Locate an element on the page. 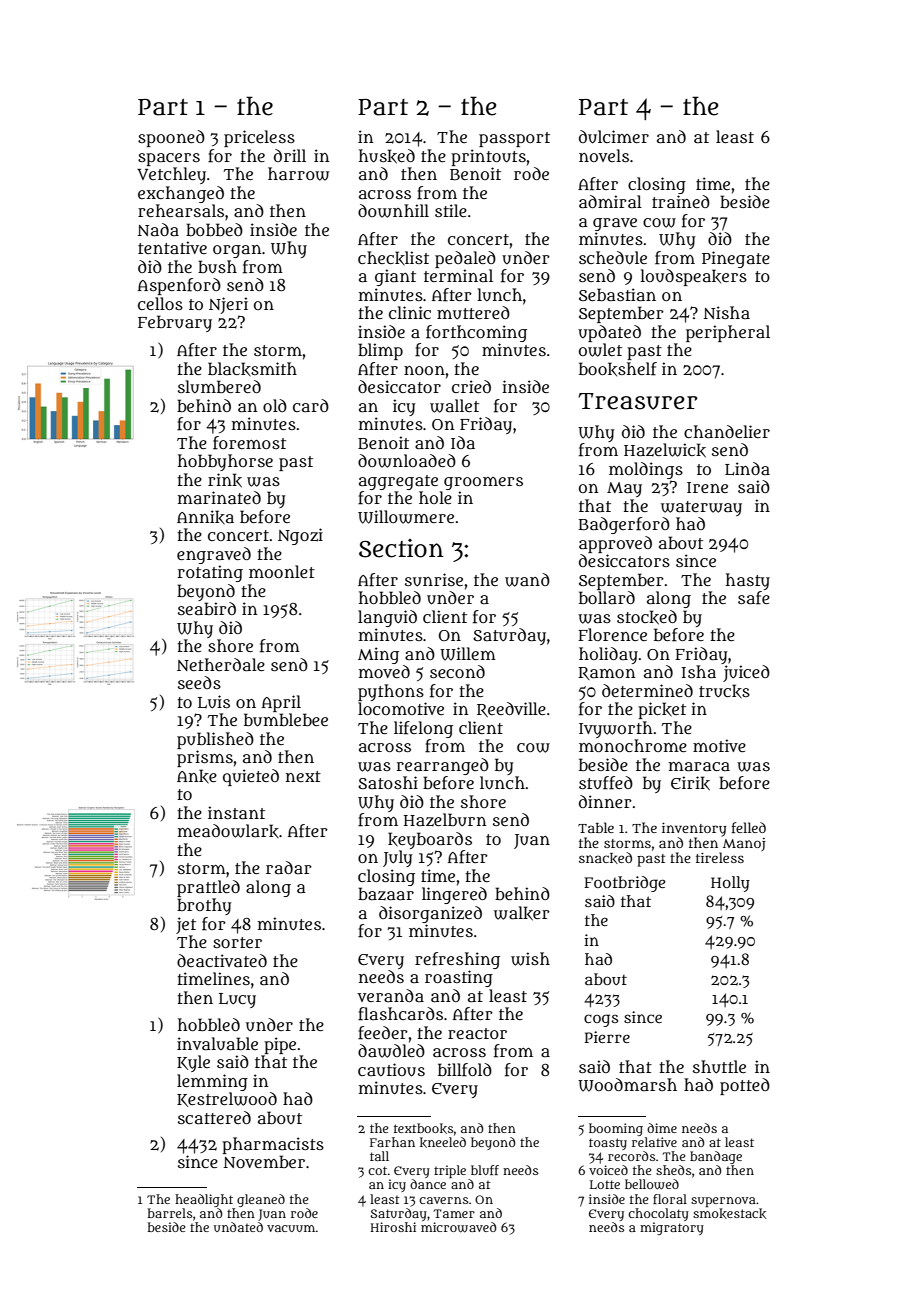 Image resolution: width=908 pixels, height=1316 pixels. seeds is located at coordinates (199, 682).
